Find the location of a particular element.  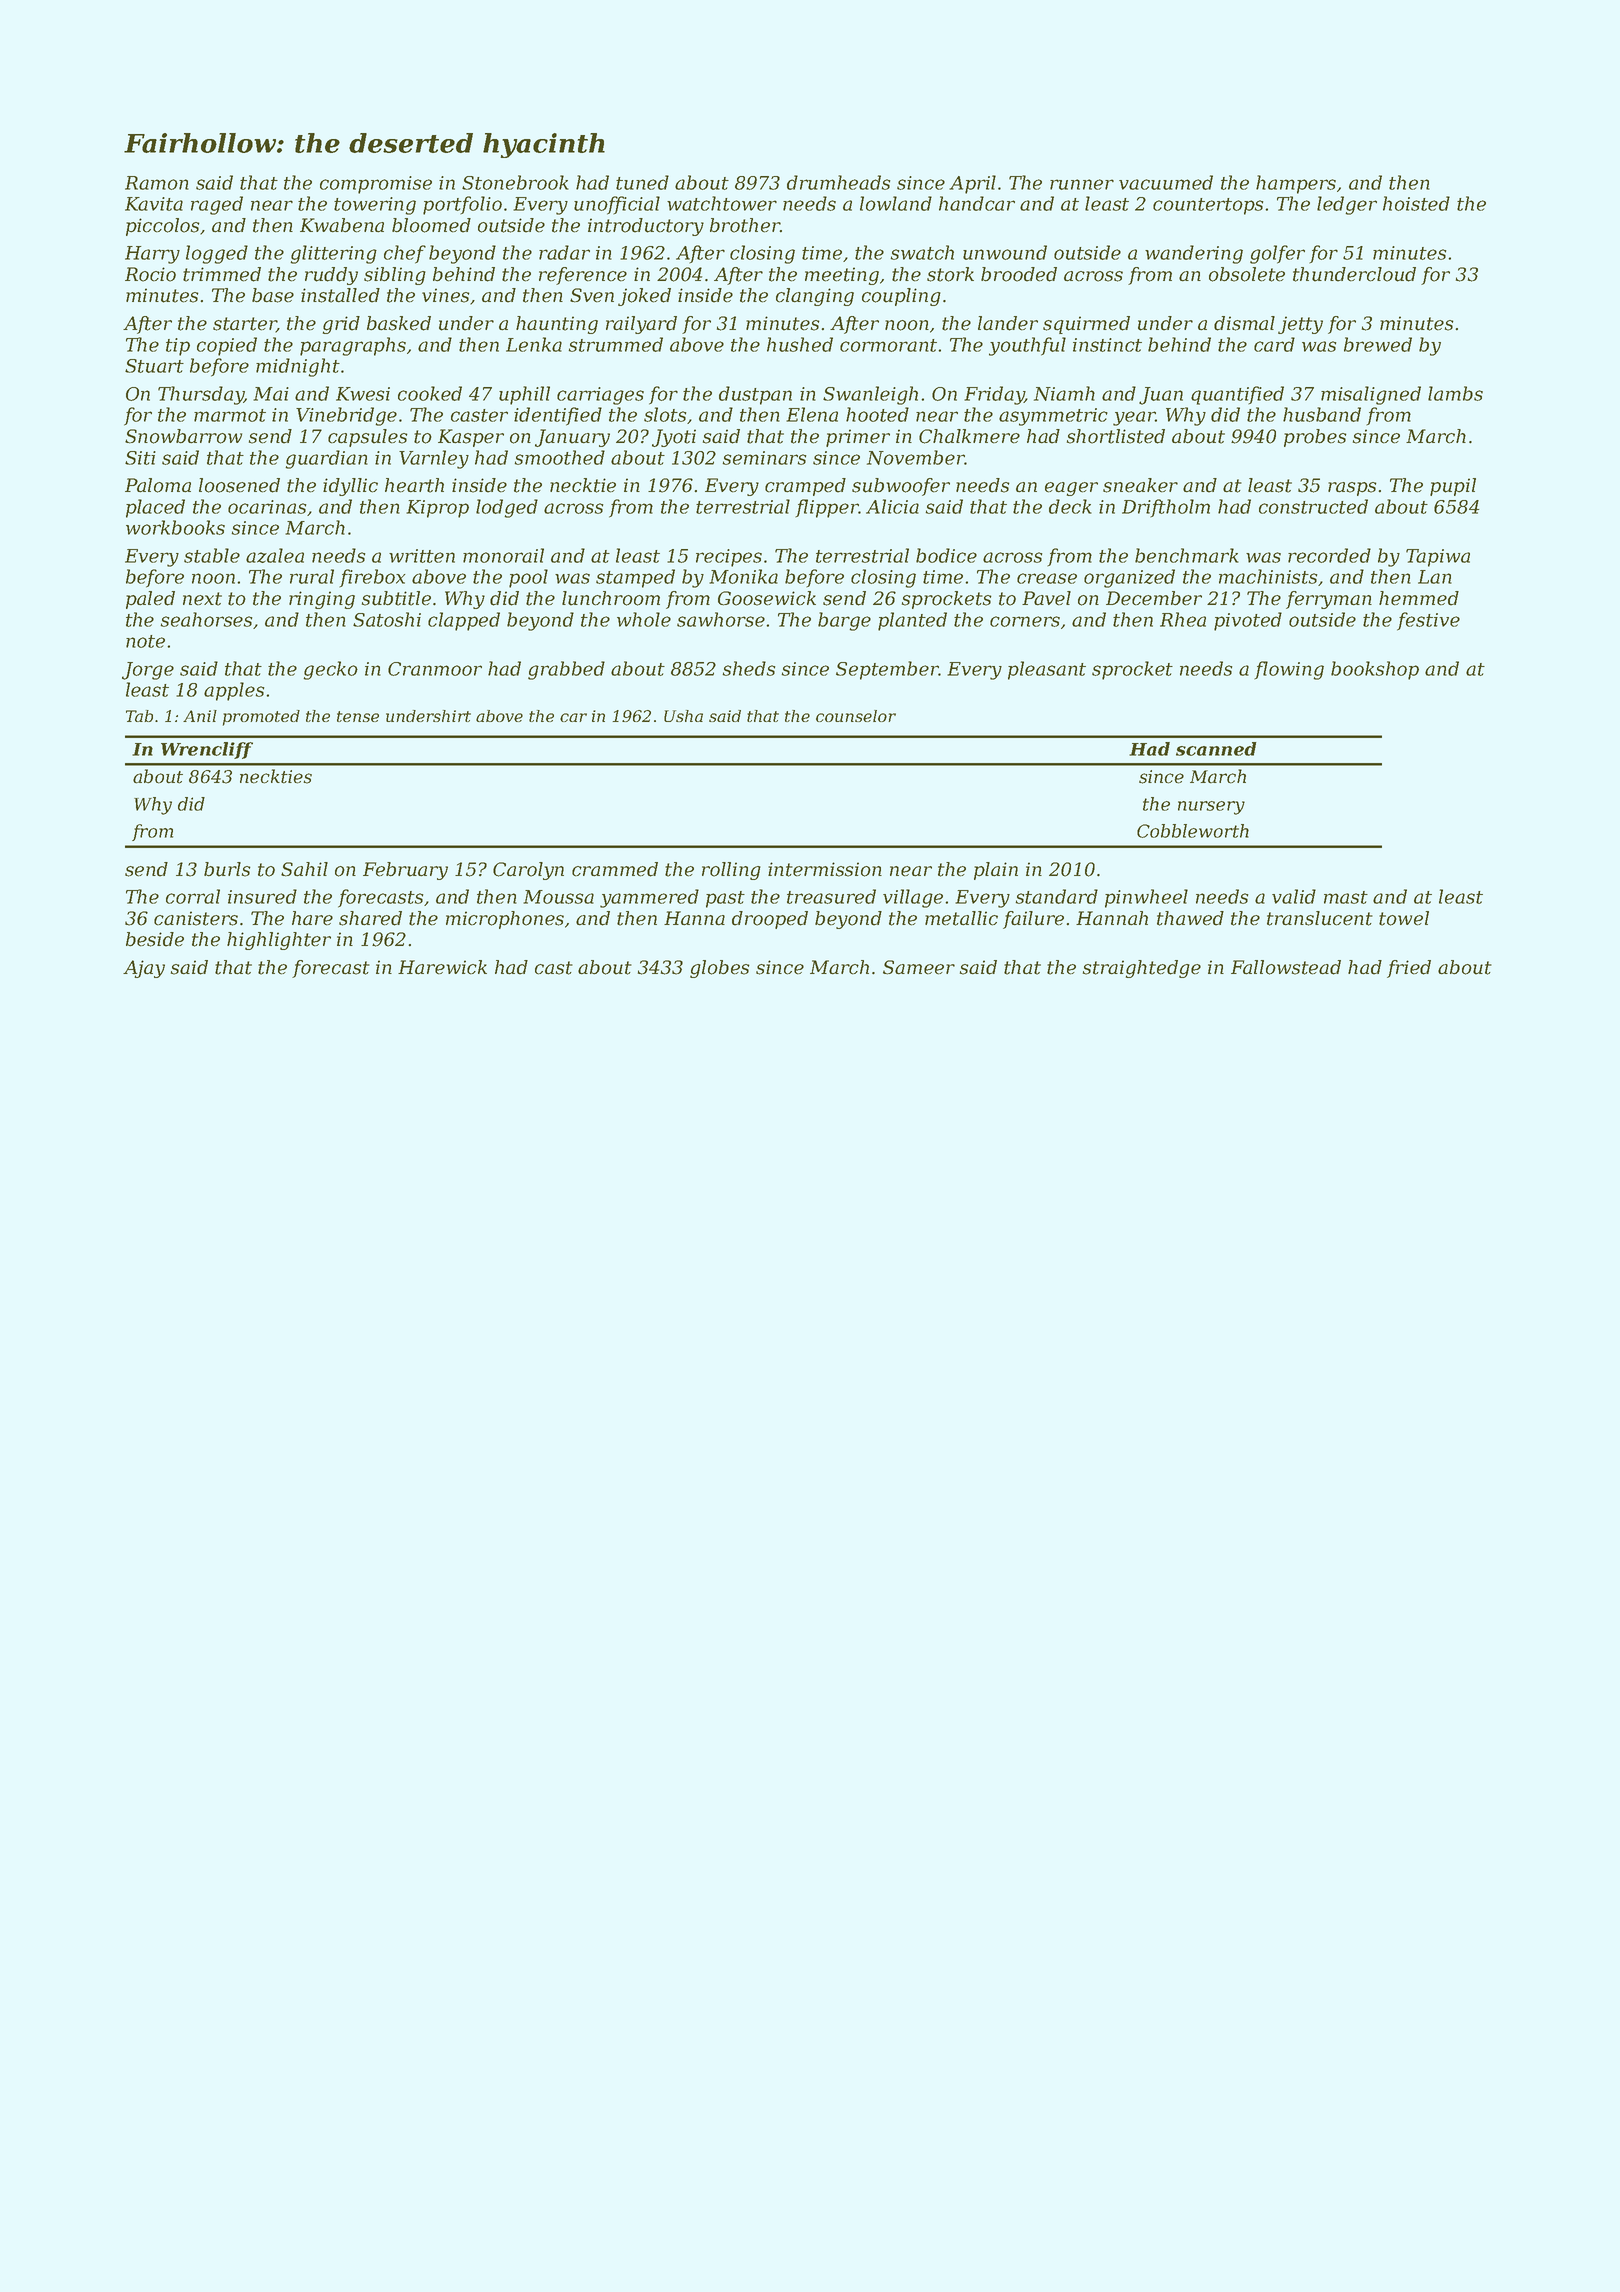

vacuumed is located at coordinates (1166, 182).
